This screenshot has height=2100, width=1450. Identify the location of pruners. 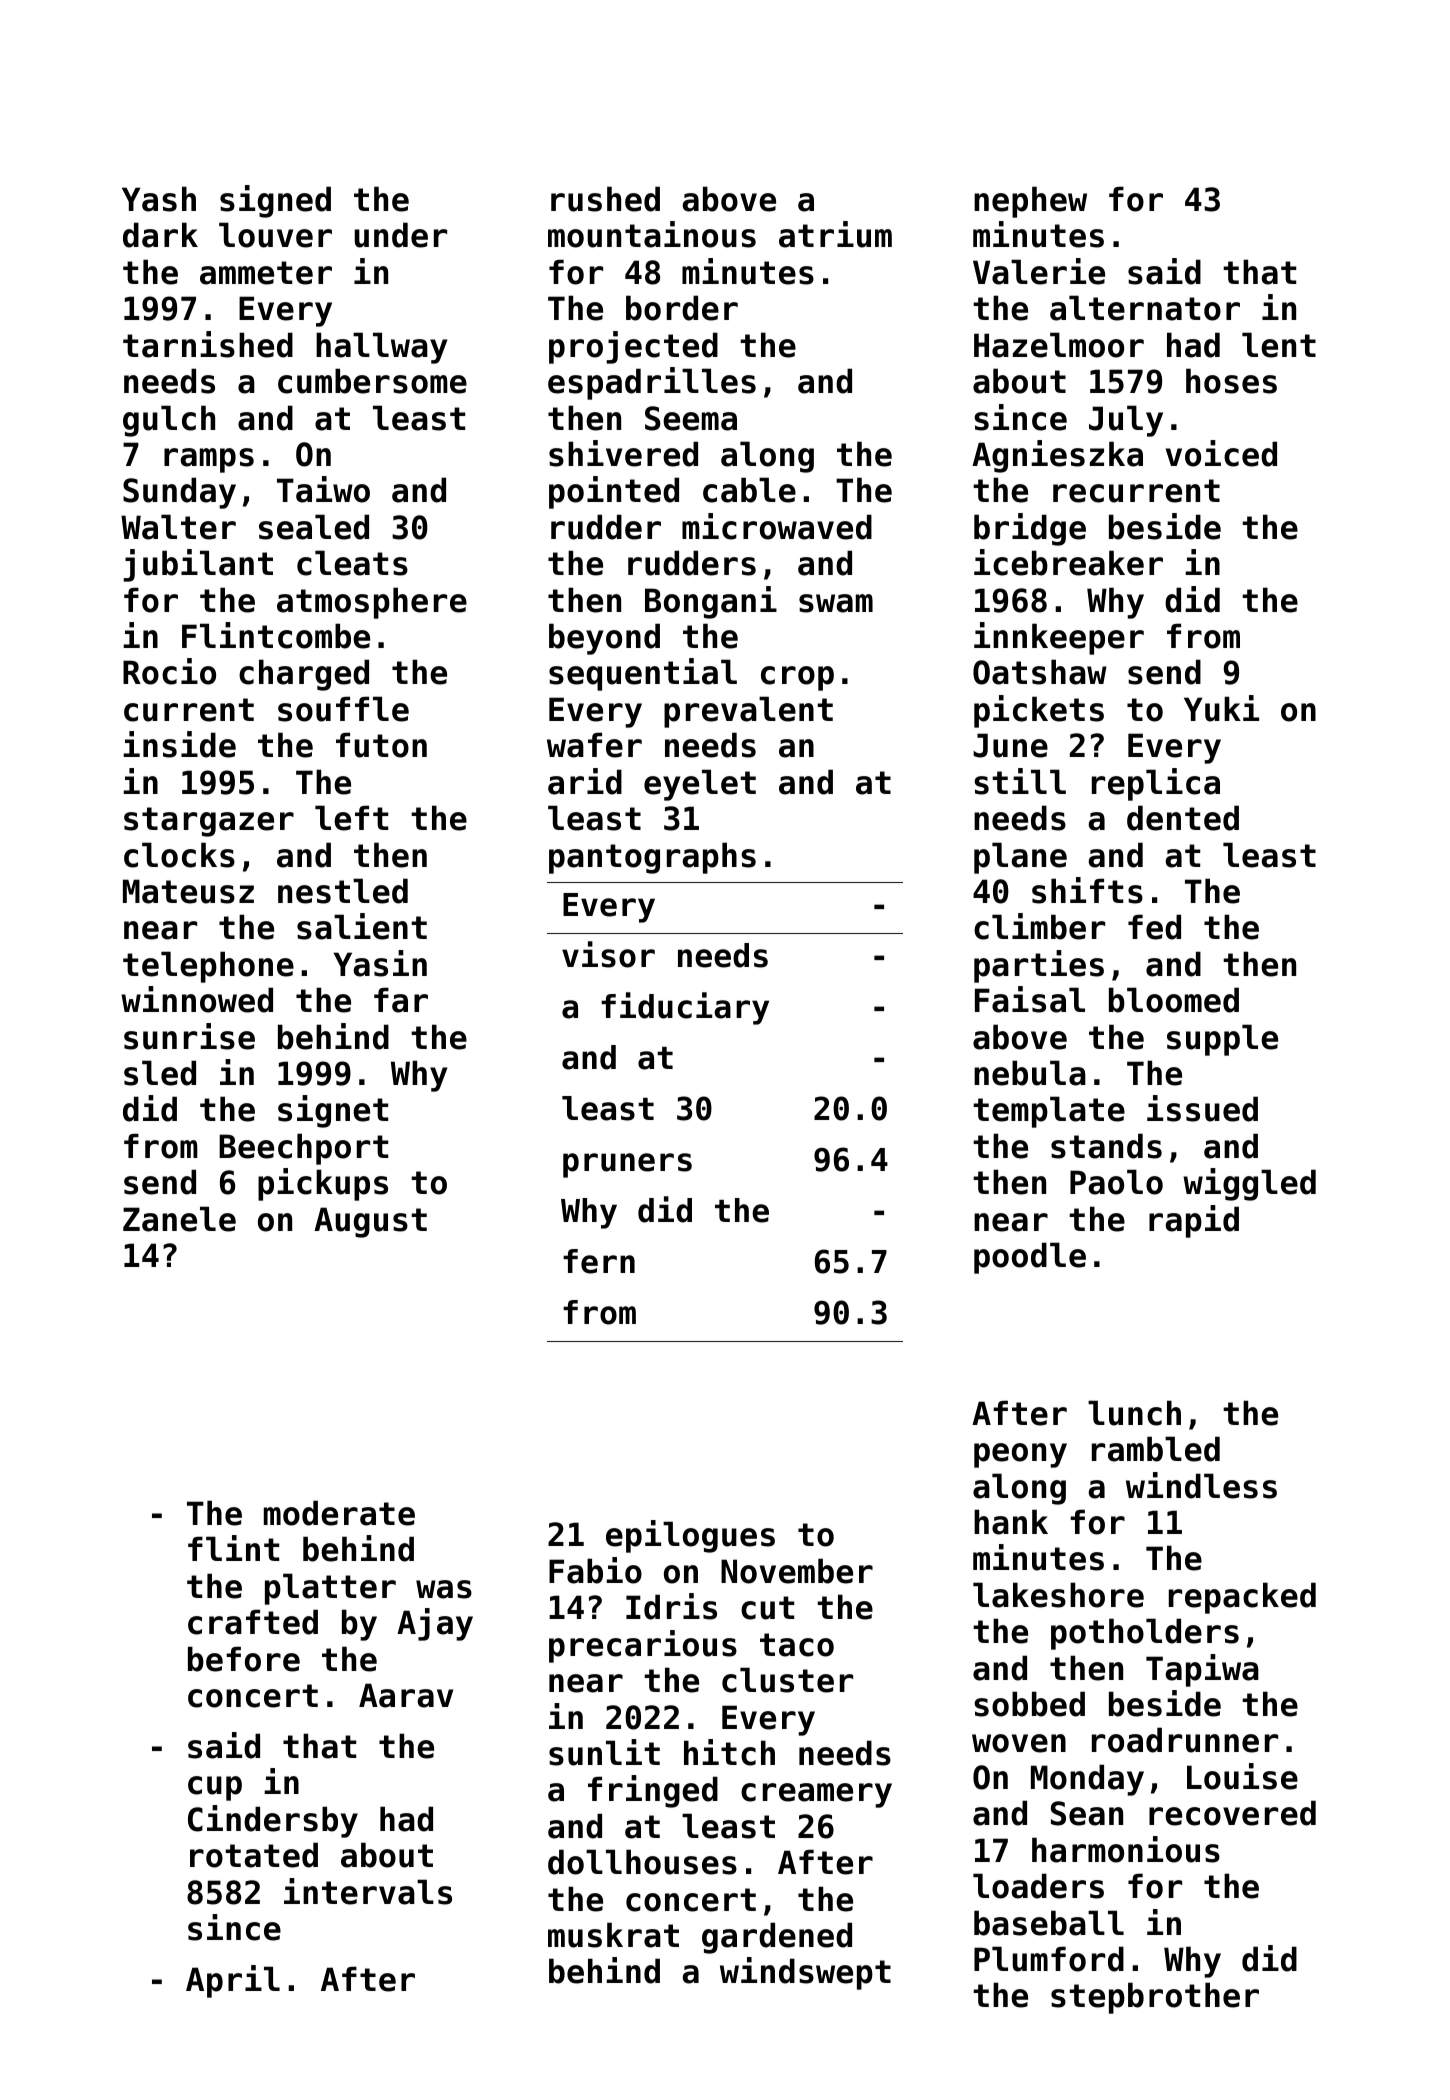
(627, 1165).
